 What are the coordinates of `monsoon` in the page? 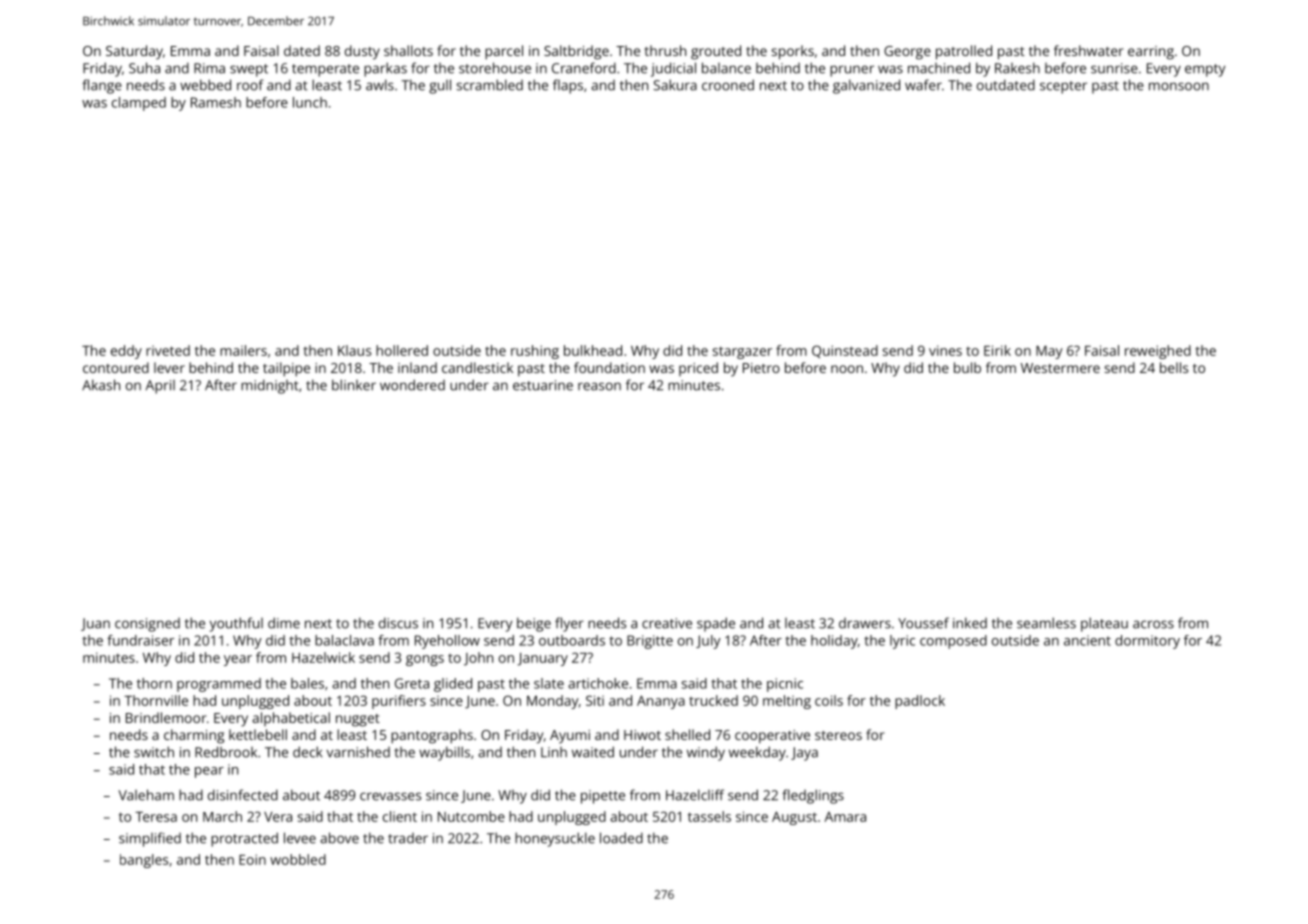 It's located at (1179, 86).
